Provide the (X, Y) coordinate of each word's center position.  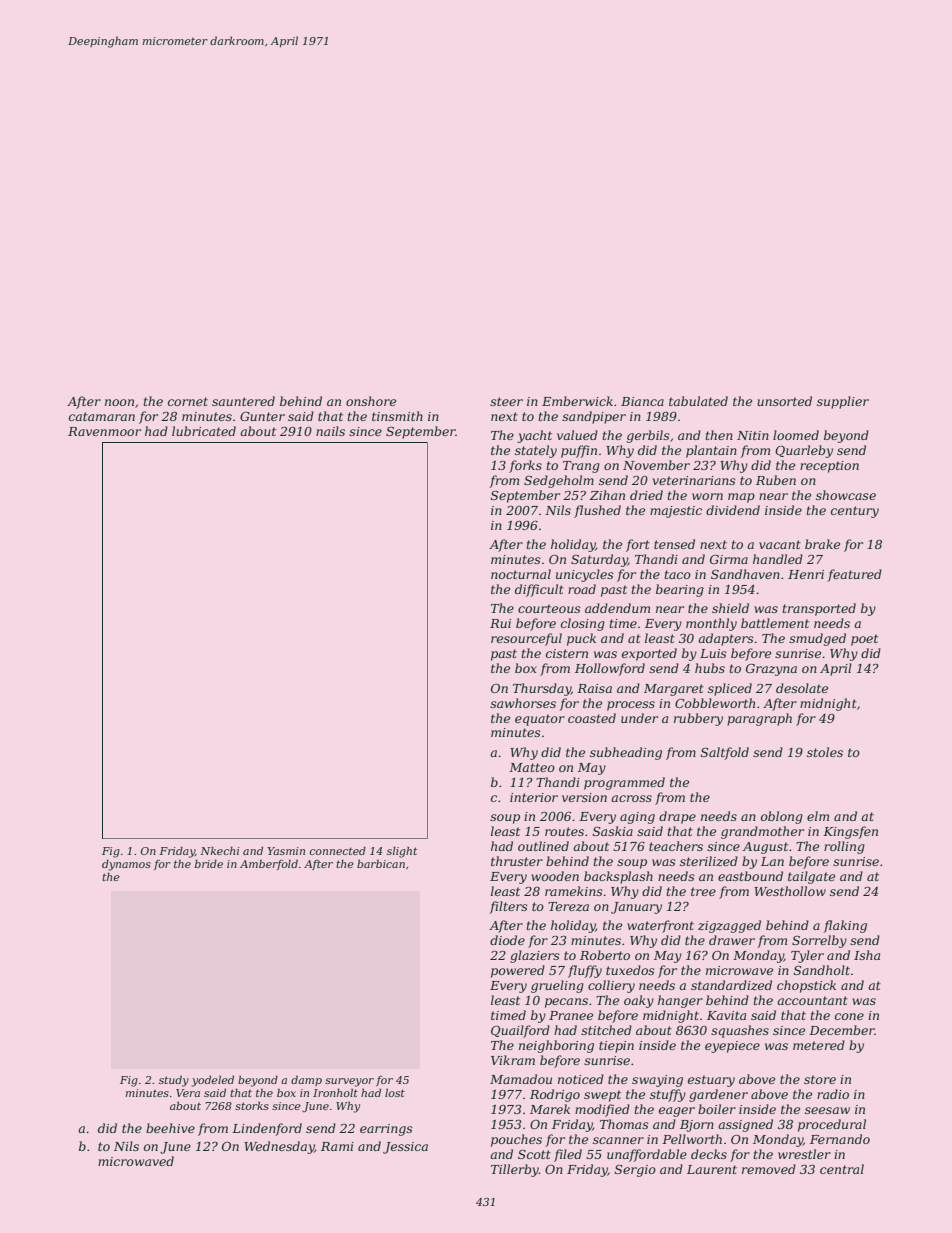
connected (337, 850)
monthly (711, 624)
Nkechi (220, 850)
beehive (170, 1128)
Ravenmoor (104, 431)
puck (581, 639)
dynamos (126, 865)
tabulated (698, 401)
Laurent (712, 1169)
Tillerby (515, 1170)
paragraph (759, 719)
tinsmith (397, 416)
